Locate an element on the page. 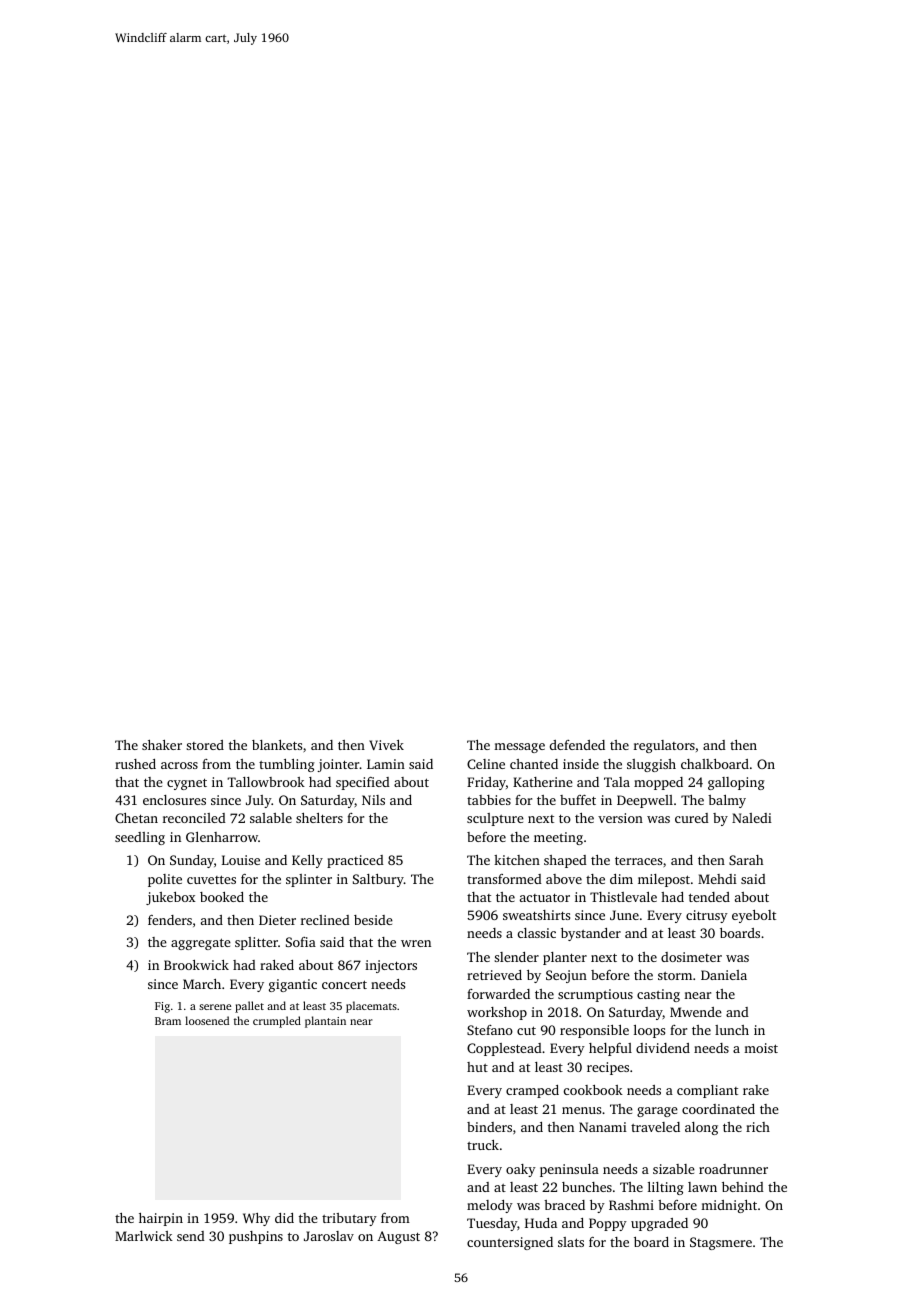  sculpture is located at coordinates (495, 819).
